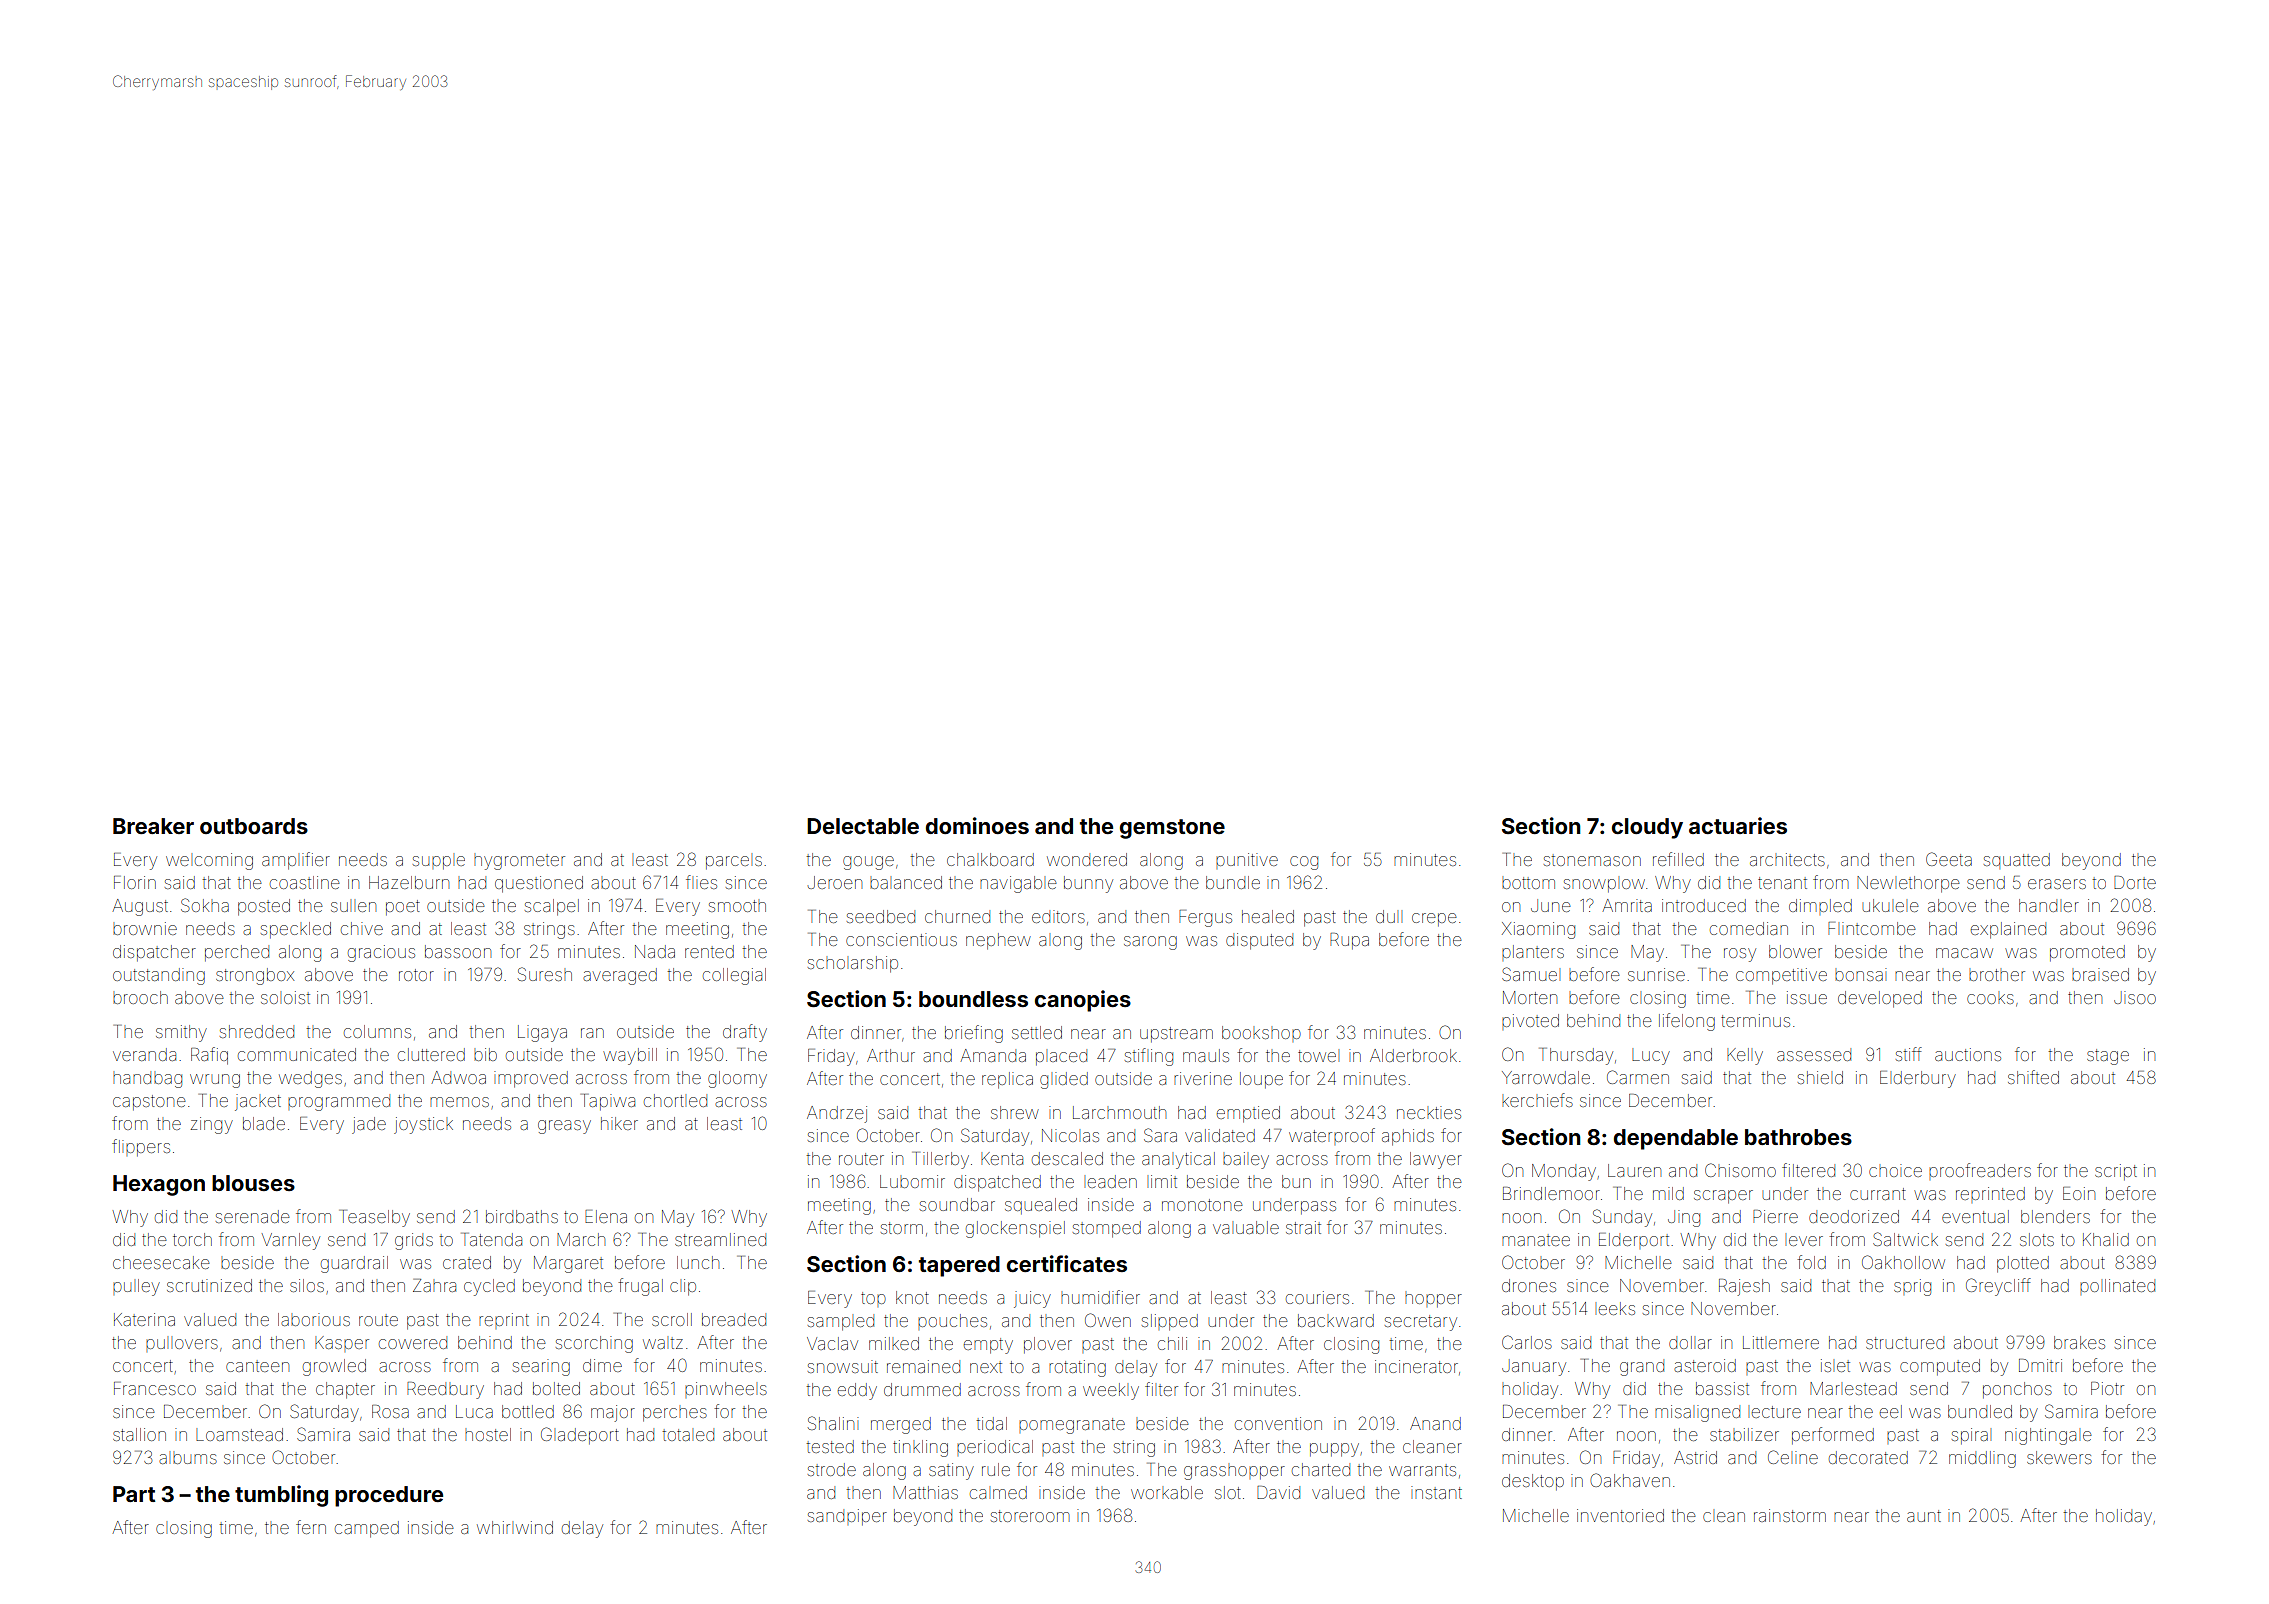 The height and width of the image is (1604, 2269). What do you see at coordinates (940, 1160) in the image?
I see `Tillerby` at bounding box center [940, 1160].
